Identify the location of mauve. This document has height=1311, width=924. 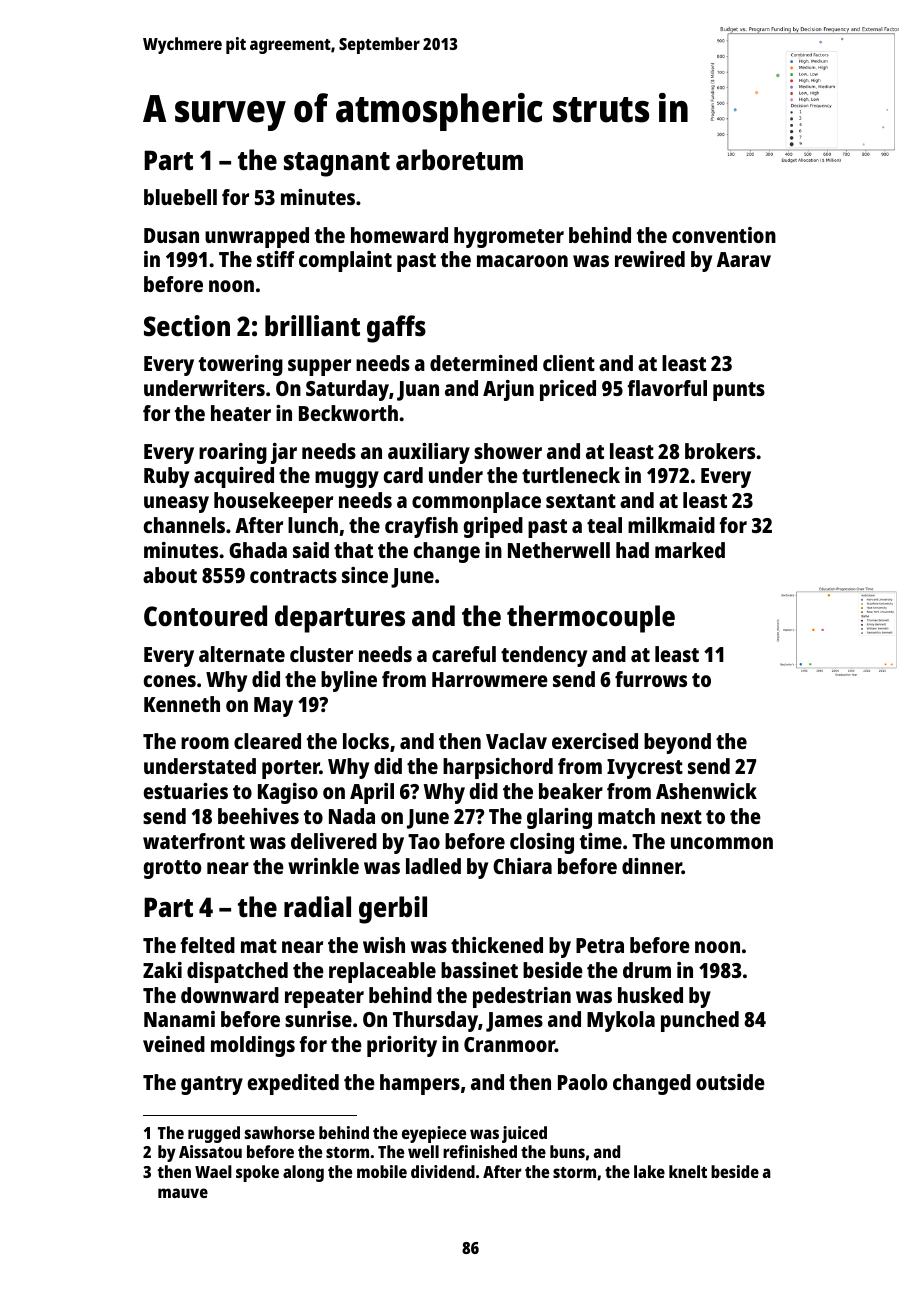
(183, 1193).
